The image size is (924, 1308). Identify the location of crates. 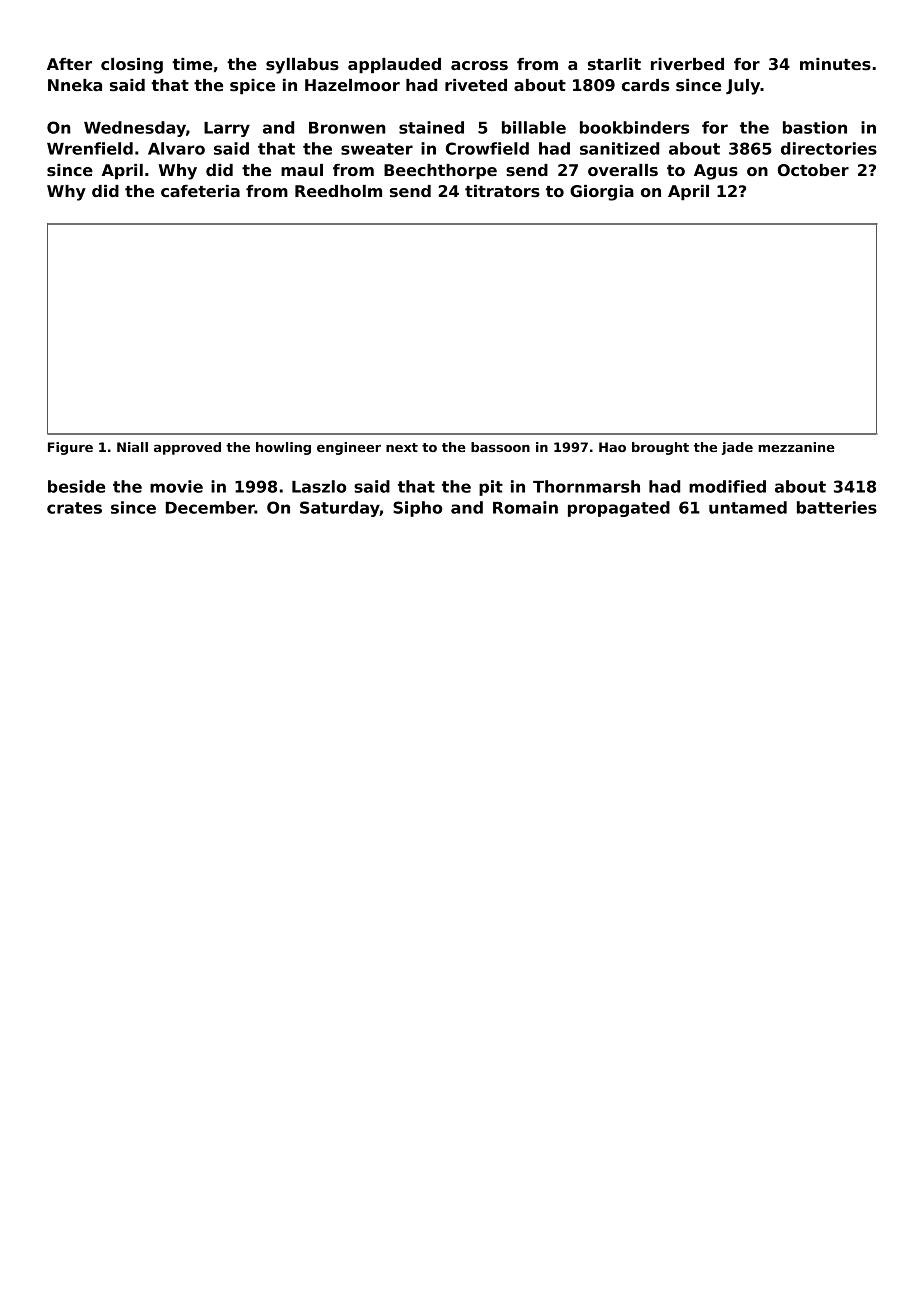
(74, 508).
